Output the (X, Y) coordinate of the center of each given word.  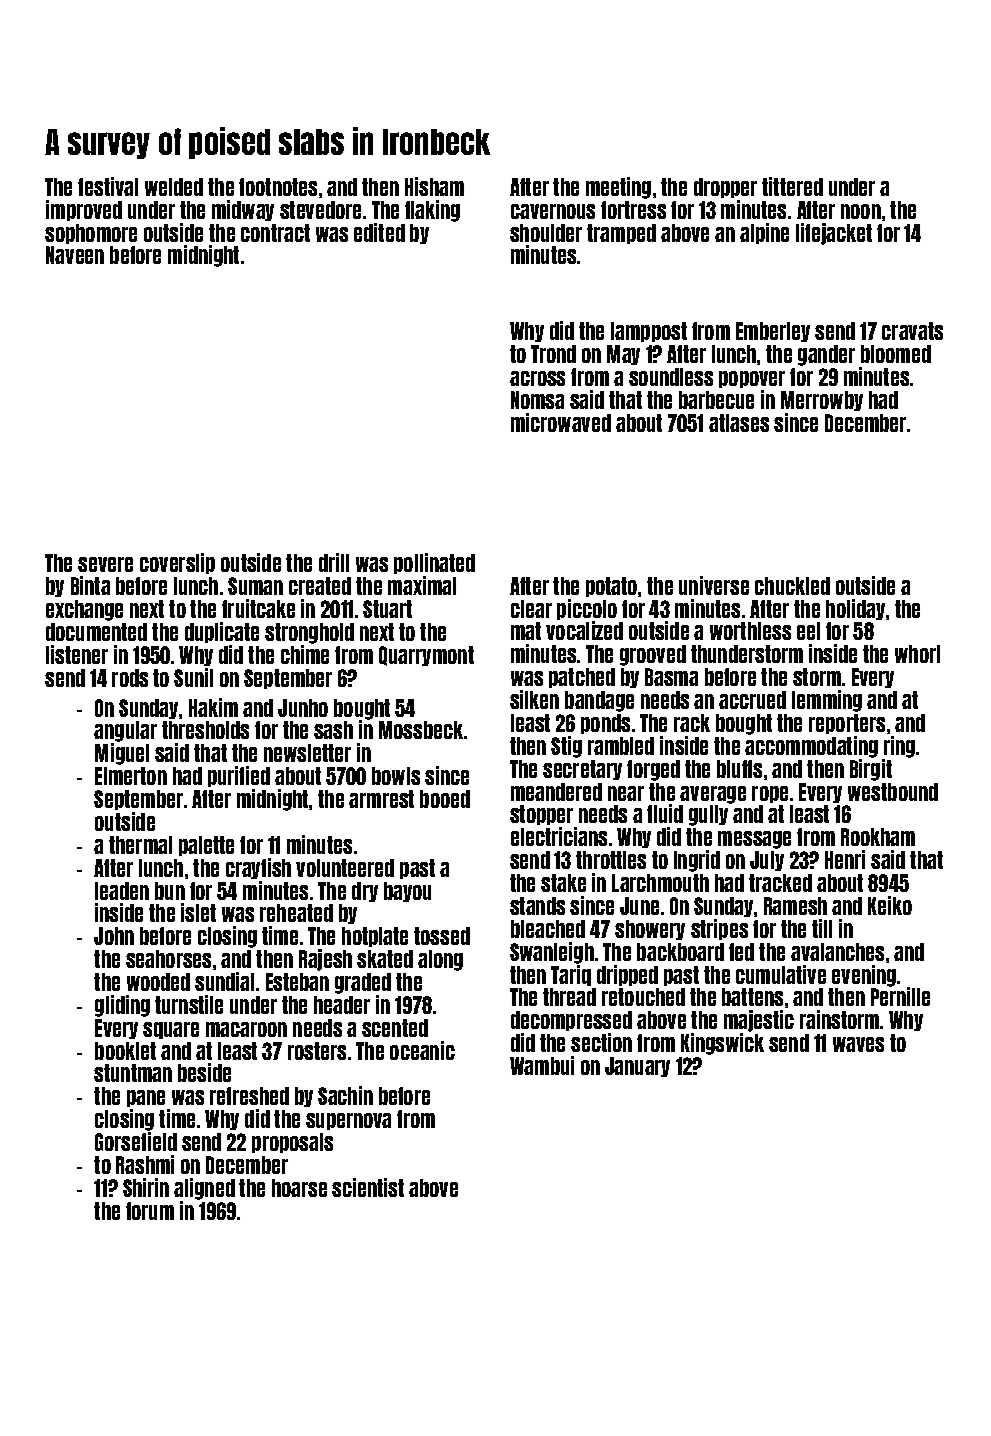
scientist (368, 1187)
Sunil (193, 677)
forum (150, 1211)
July (767, 861)
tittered (792, 186)
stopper (541, 815)
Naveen (75, 255)
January (637, 1067)
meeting (618, 188)
